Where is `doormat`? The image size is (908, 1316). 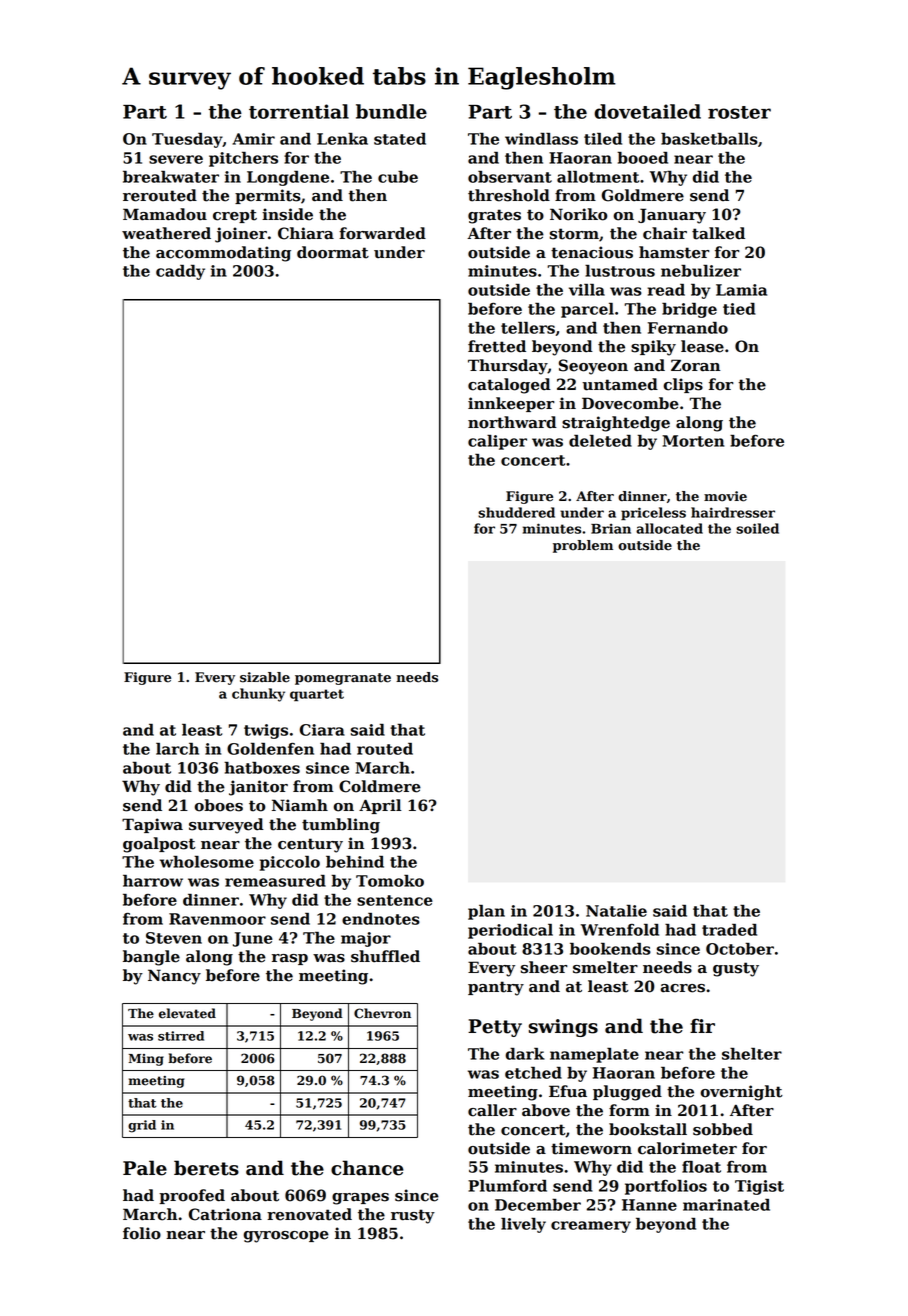 doormat is located at coordinates (333, 252).
